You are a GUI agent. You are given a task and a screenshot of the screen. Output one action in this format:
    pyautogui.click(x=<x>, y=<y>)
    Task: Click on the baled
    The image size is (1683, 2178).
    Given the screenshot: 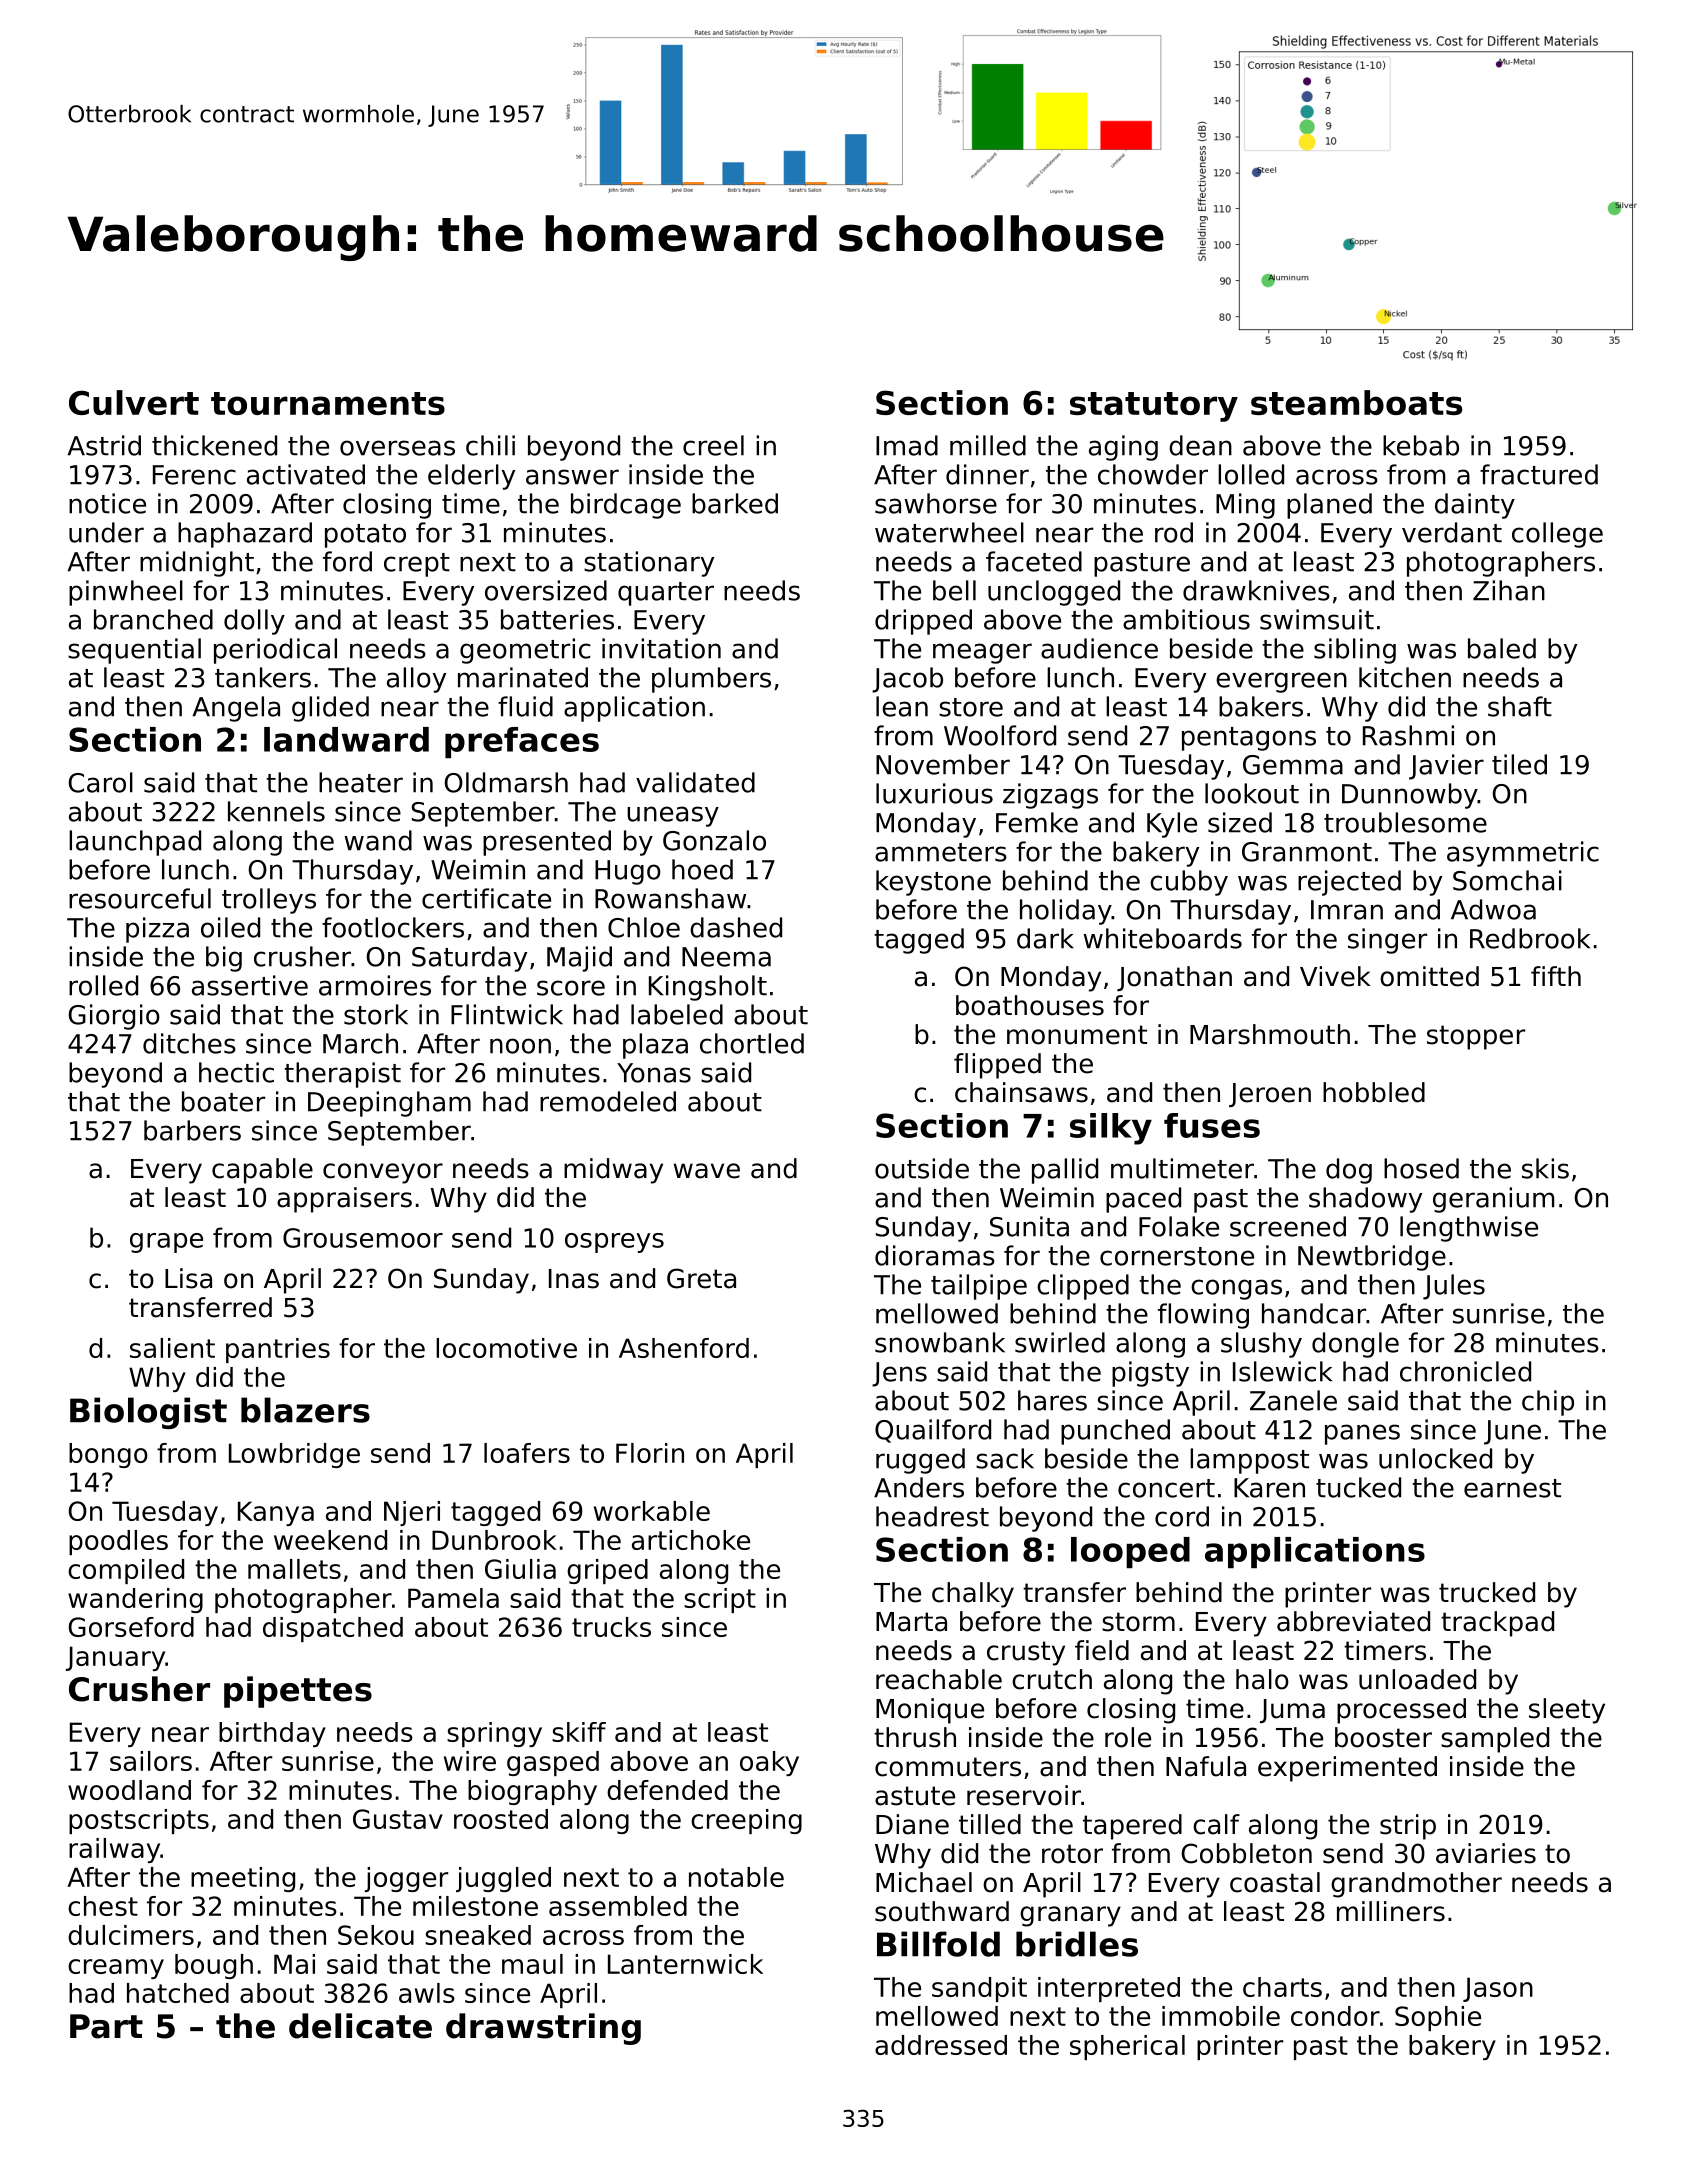 What is the action you would take?
    pyautogui.click(x=1502, y=648)
